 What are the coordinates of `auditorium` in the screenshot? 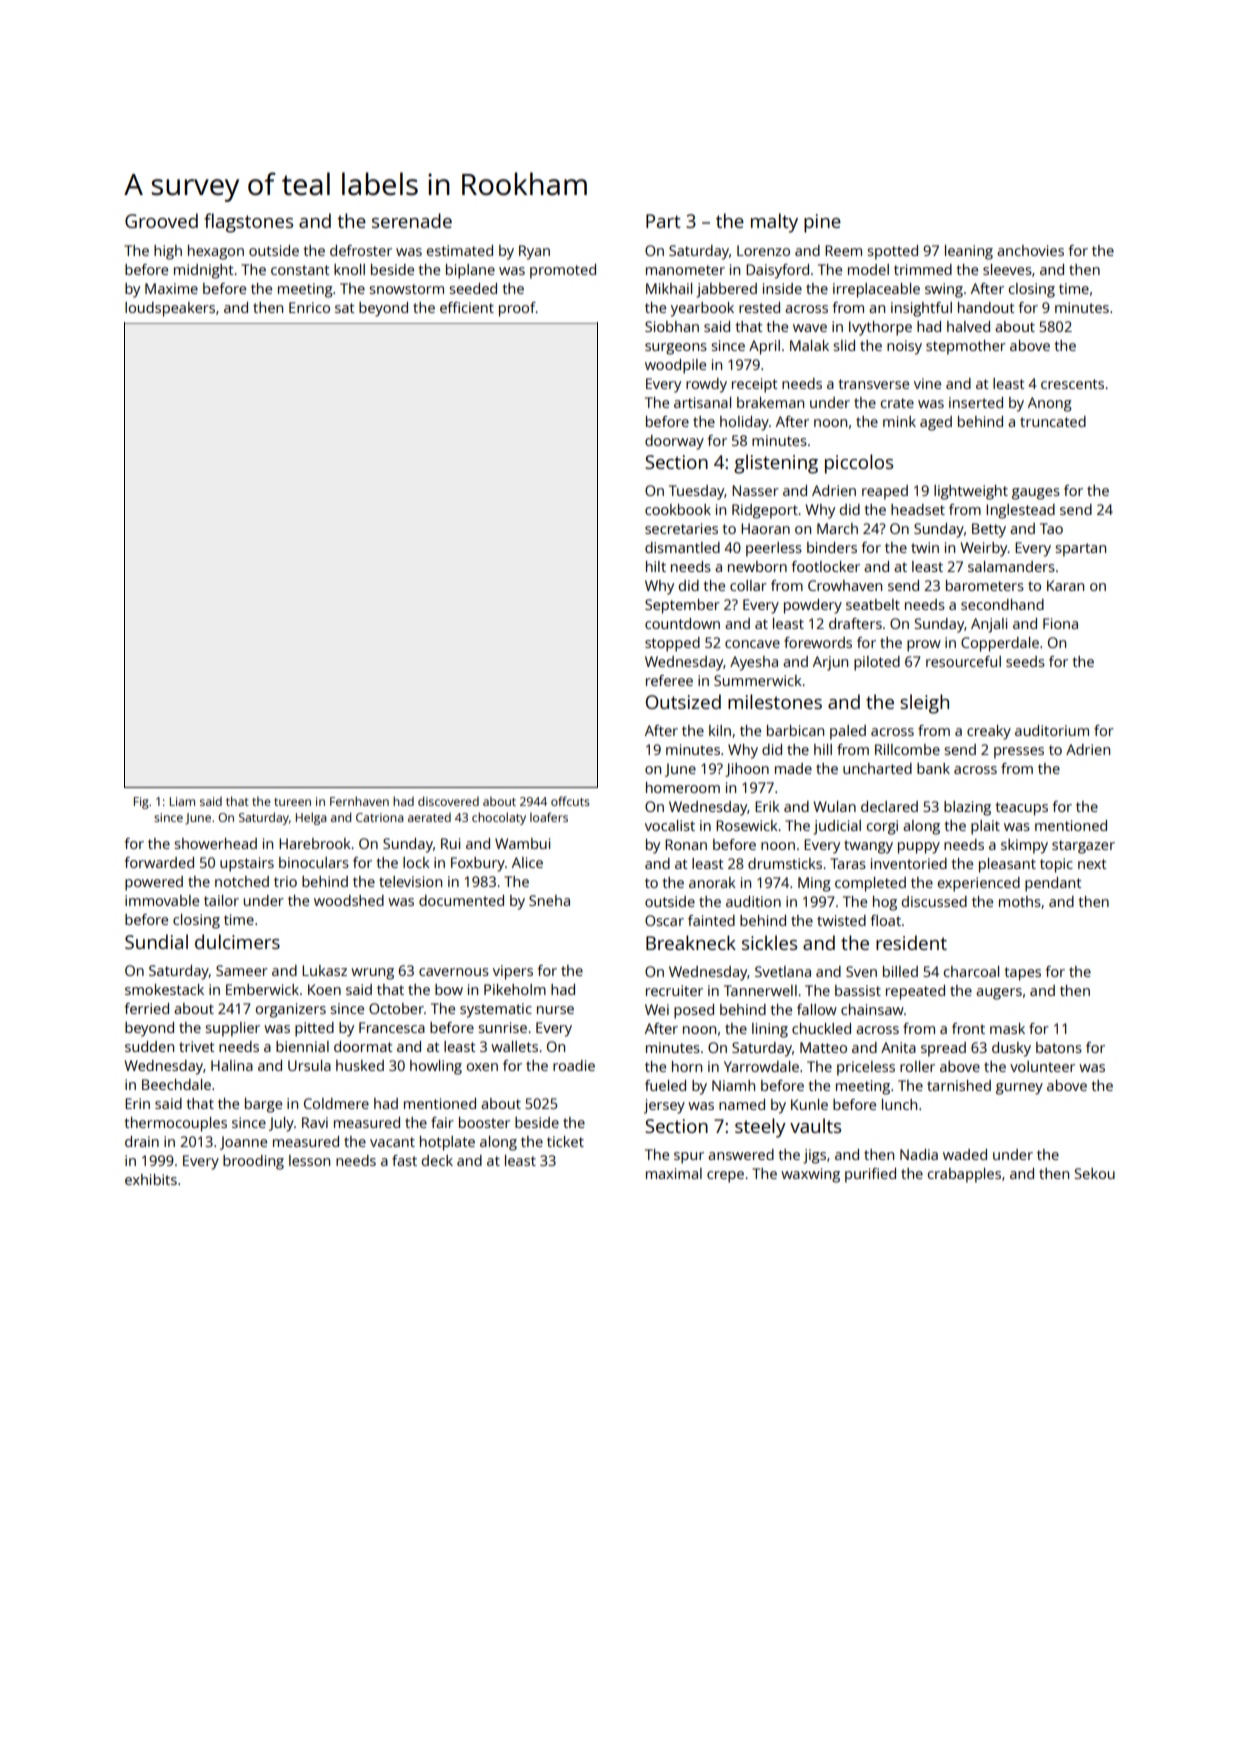 It's located at (1052, 730).
